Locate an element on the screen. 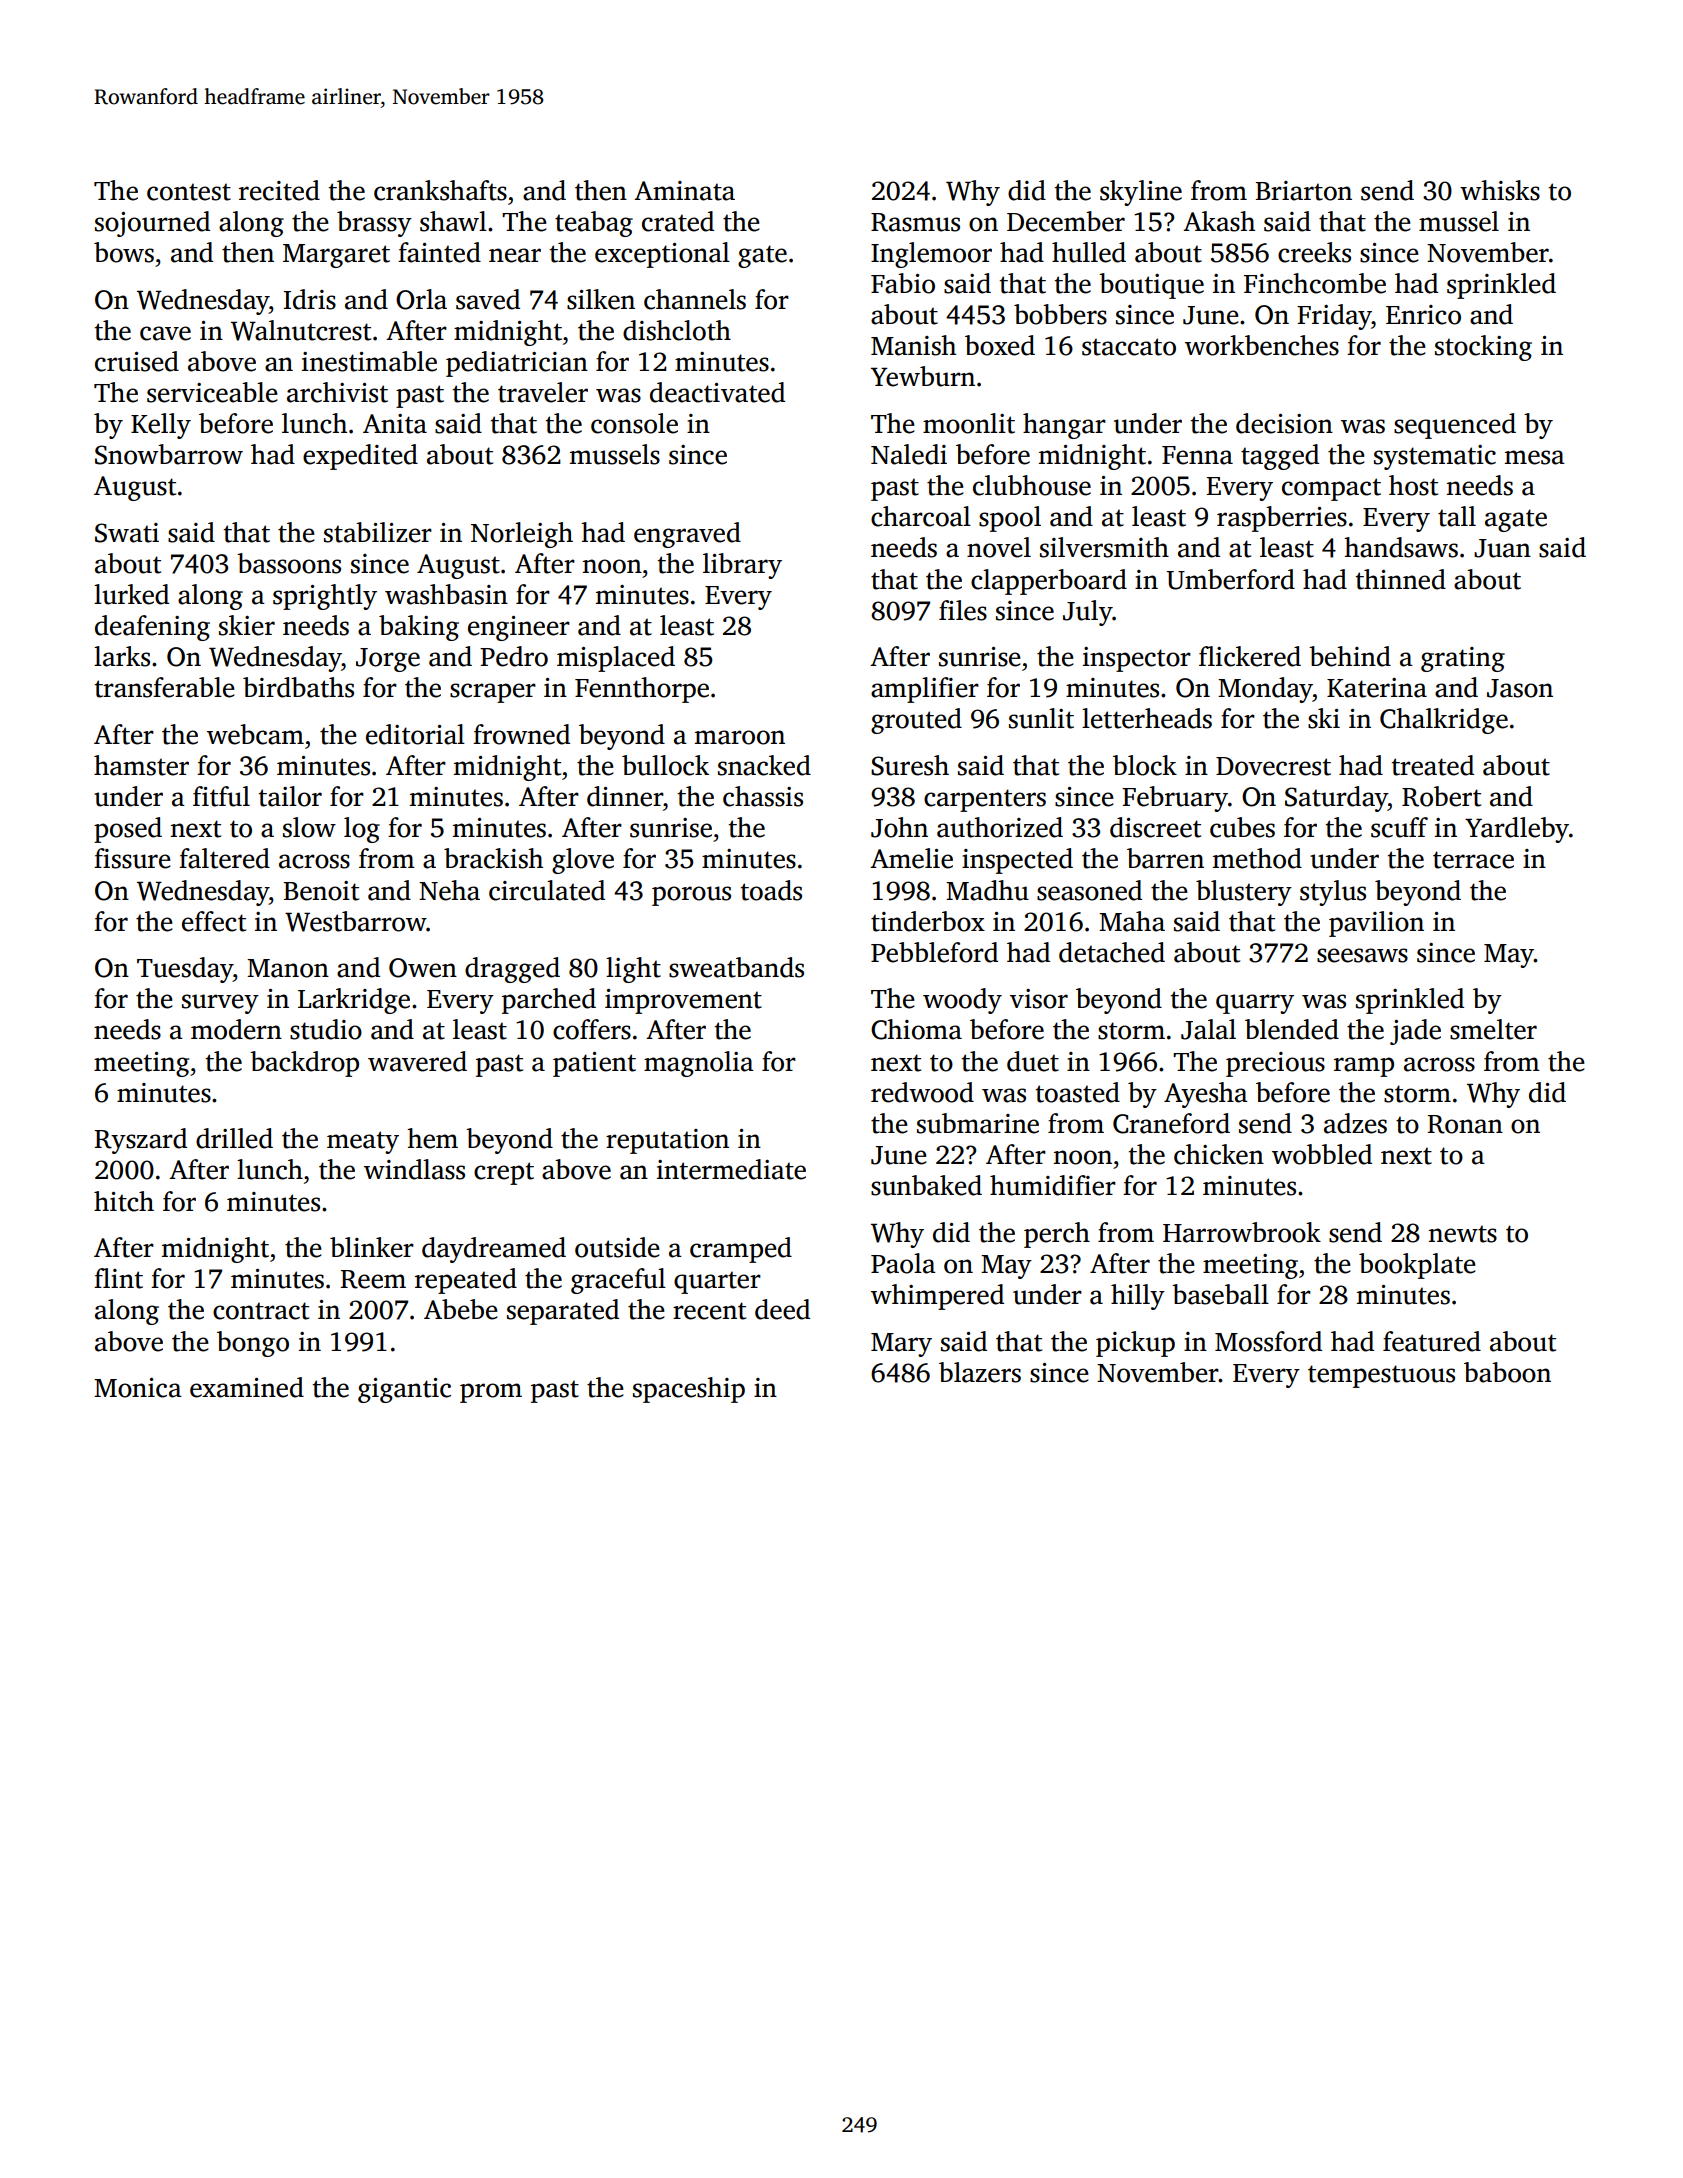 The height and width of the screenshot is (2178, 1683). crankshafts is located at coordinates (440, 190).
